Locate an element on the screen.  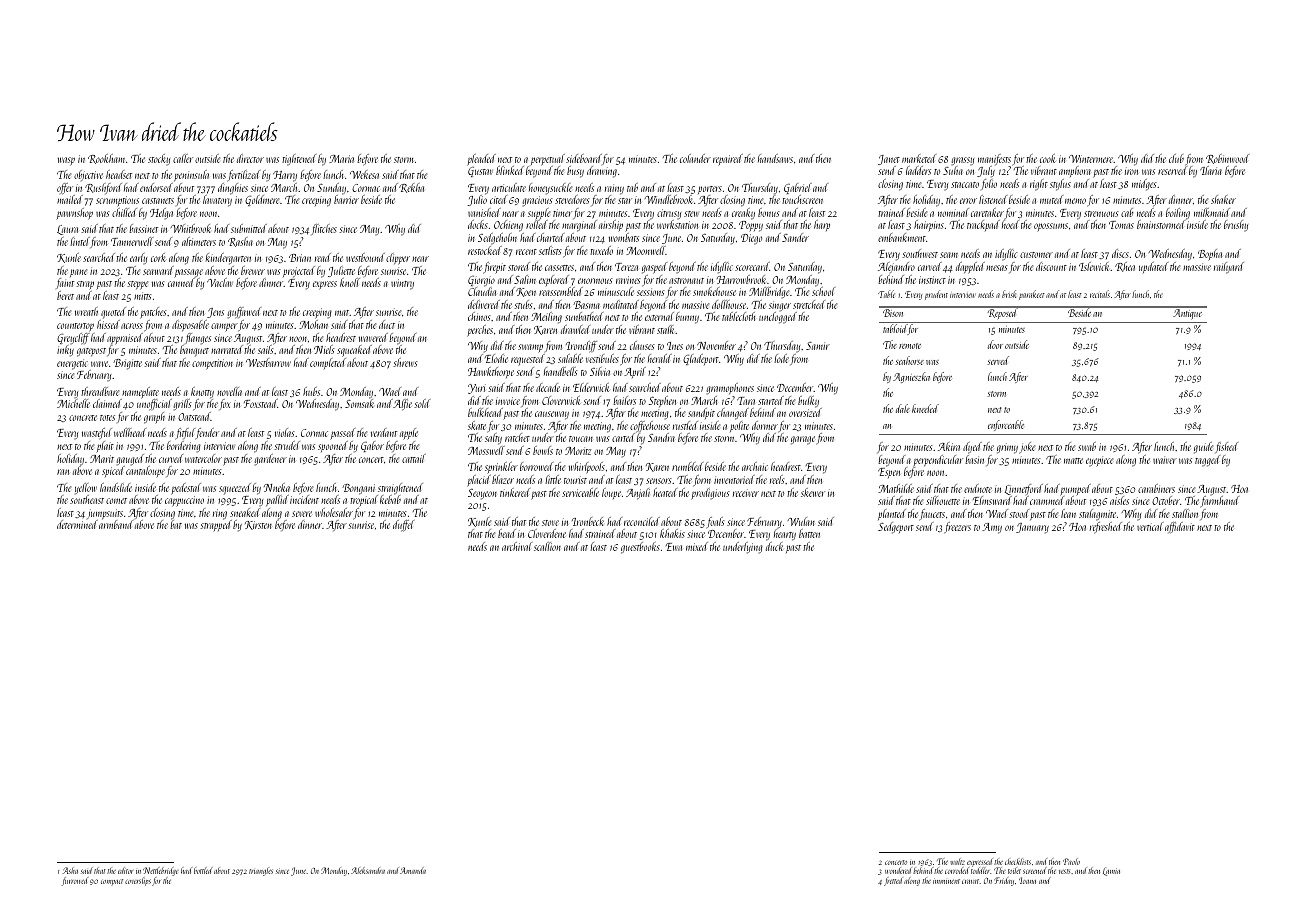
amphora is located at coordinates (1075, 171).
